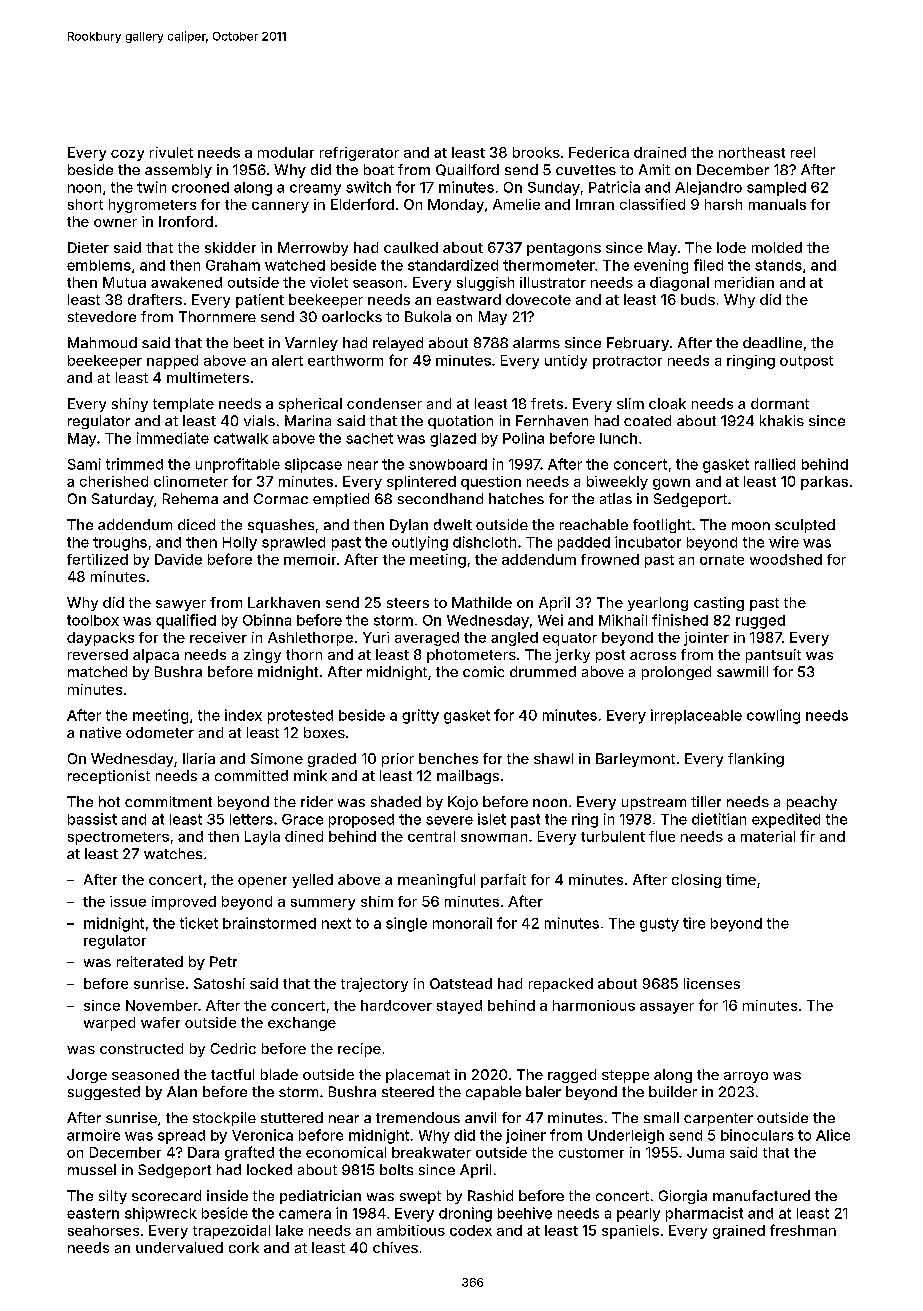  Describe the element at coordinates (223, 961) in the screenshot. I see `Petr` at that location.
